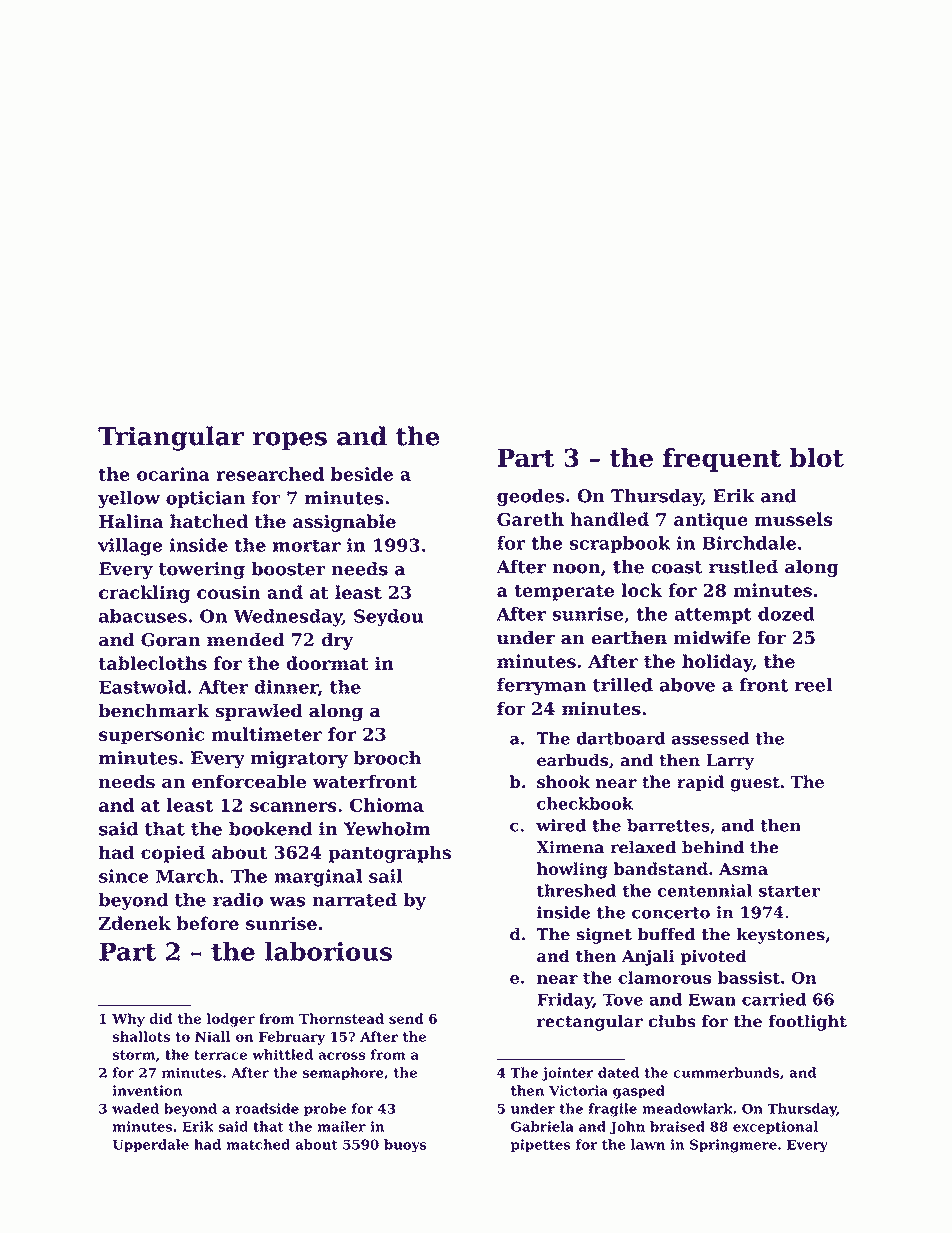  What do you see at coordinates (710, 738) in the page?
I see `assessed` at bounding box center [710, 738].
